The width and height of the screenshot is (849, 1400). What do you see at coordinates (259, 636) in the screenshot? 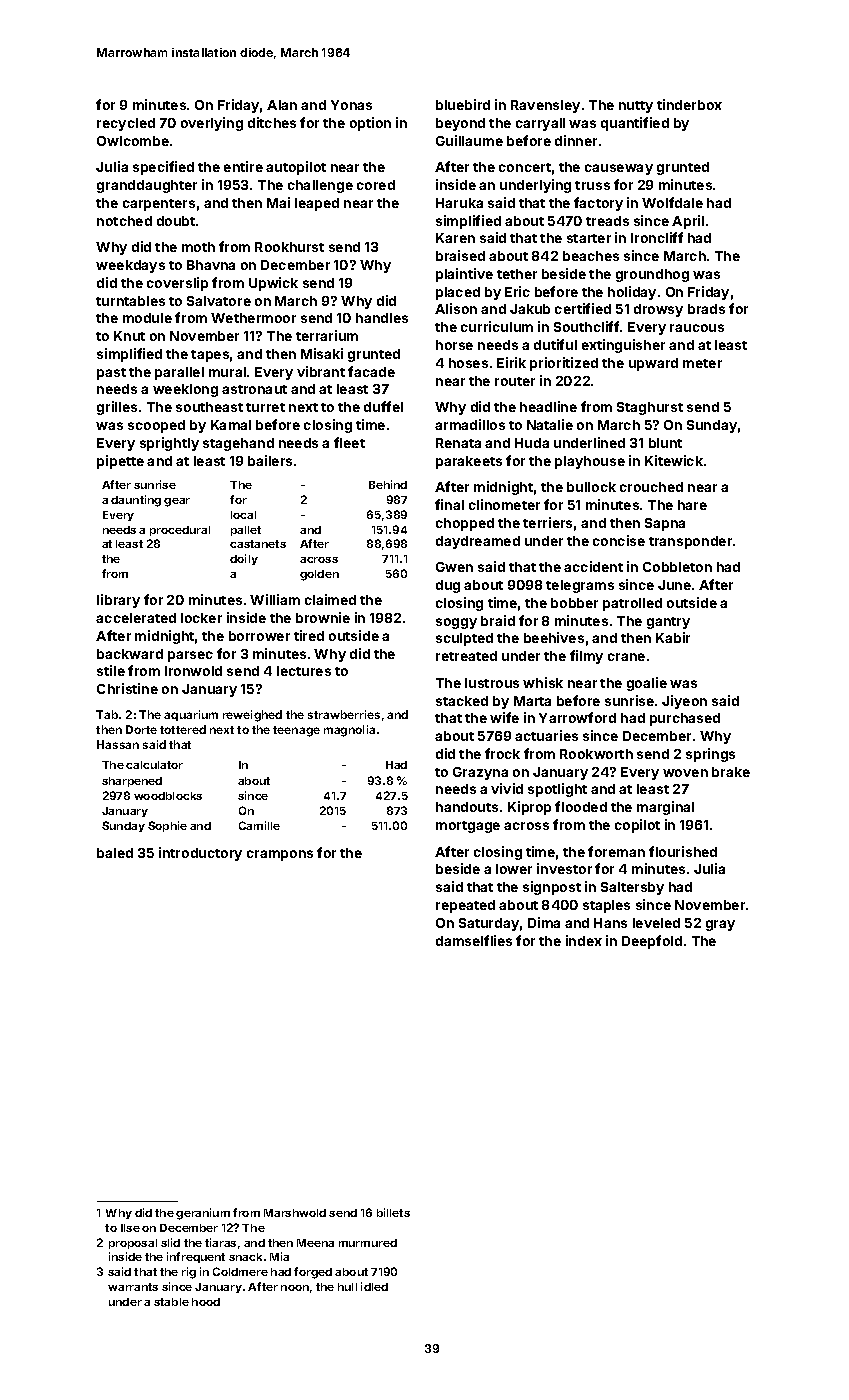
I see `borrower` at bounding box center [259, 636].
